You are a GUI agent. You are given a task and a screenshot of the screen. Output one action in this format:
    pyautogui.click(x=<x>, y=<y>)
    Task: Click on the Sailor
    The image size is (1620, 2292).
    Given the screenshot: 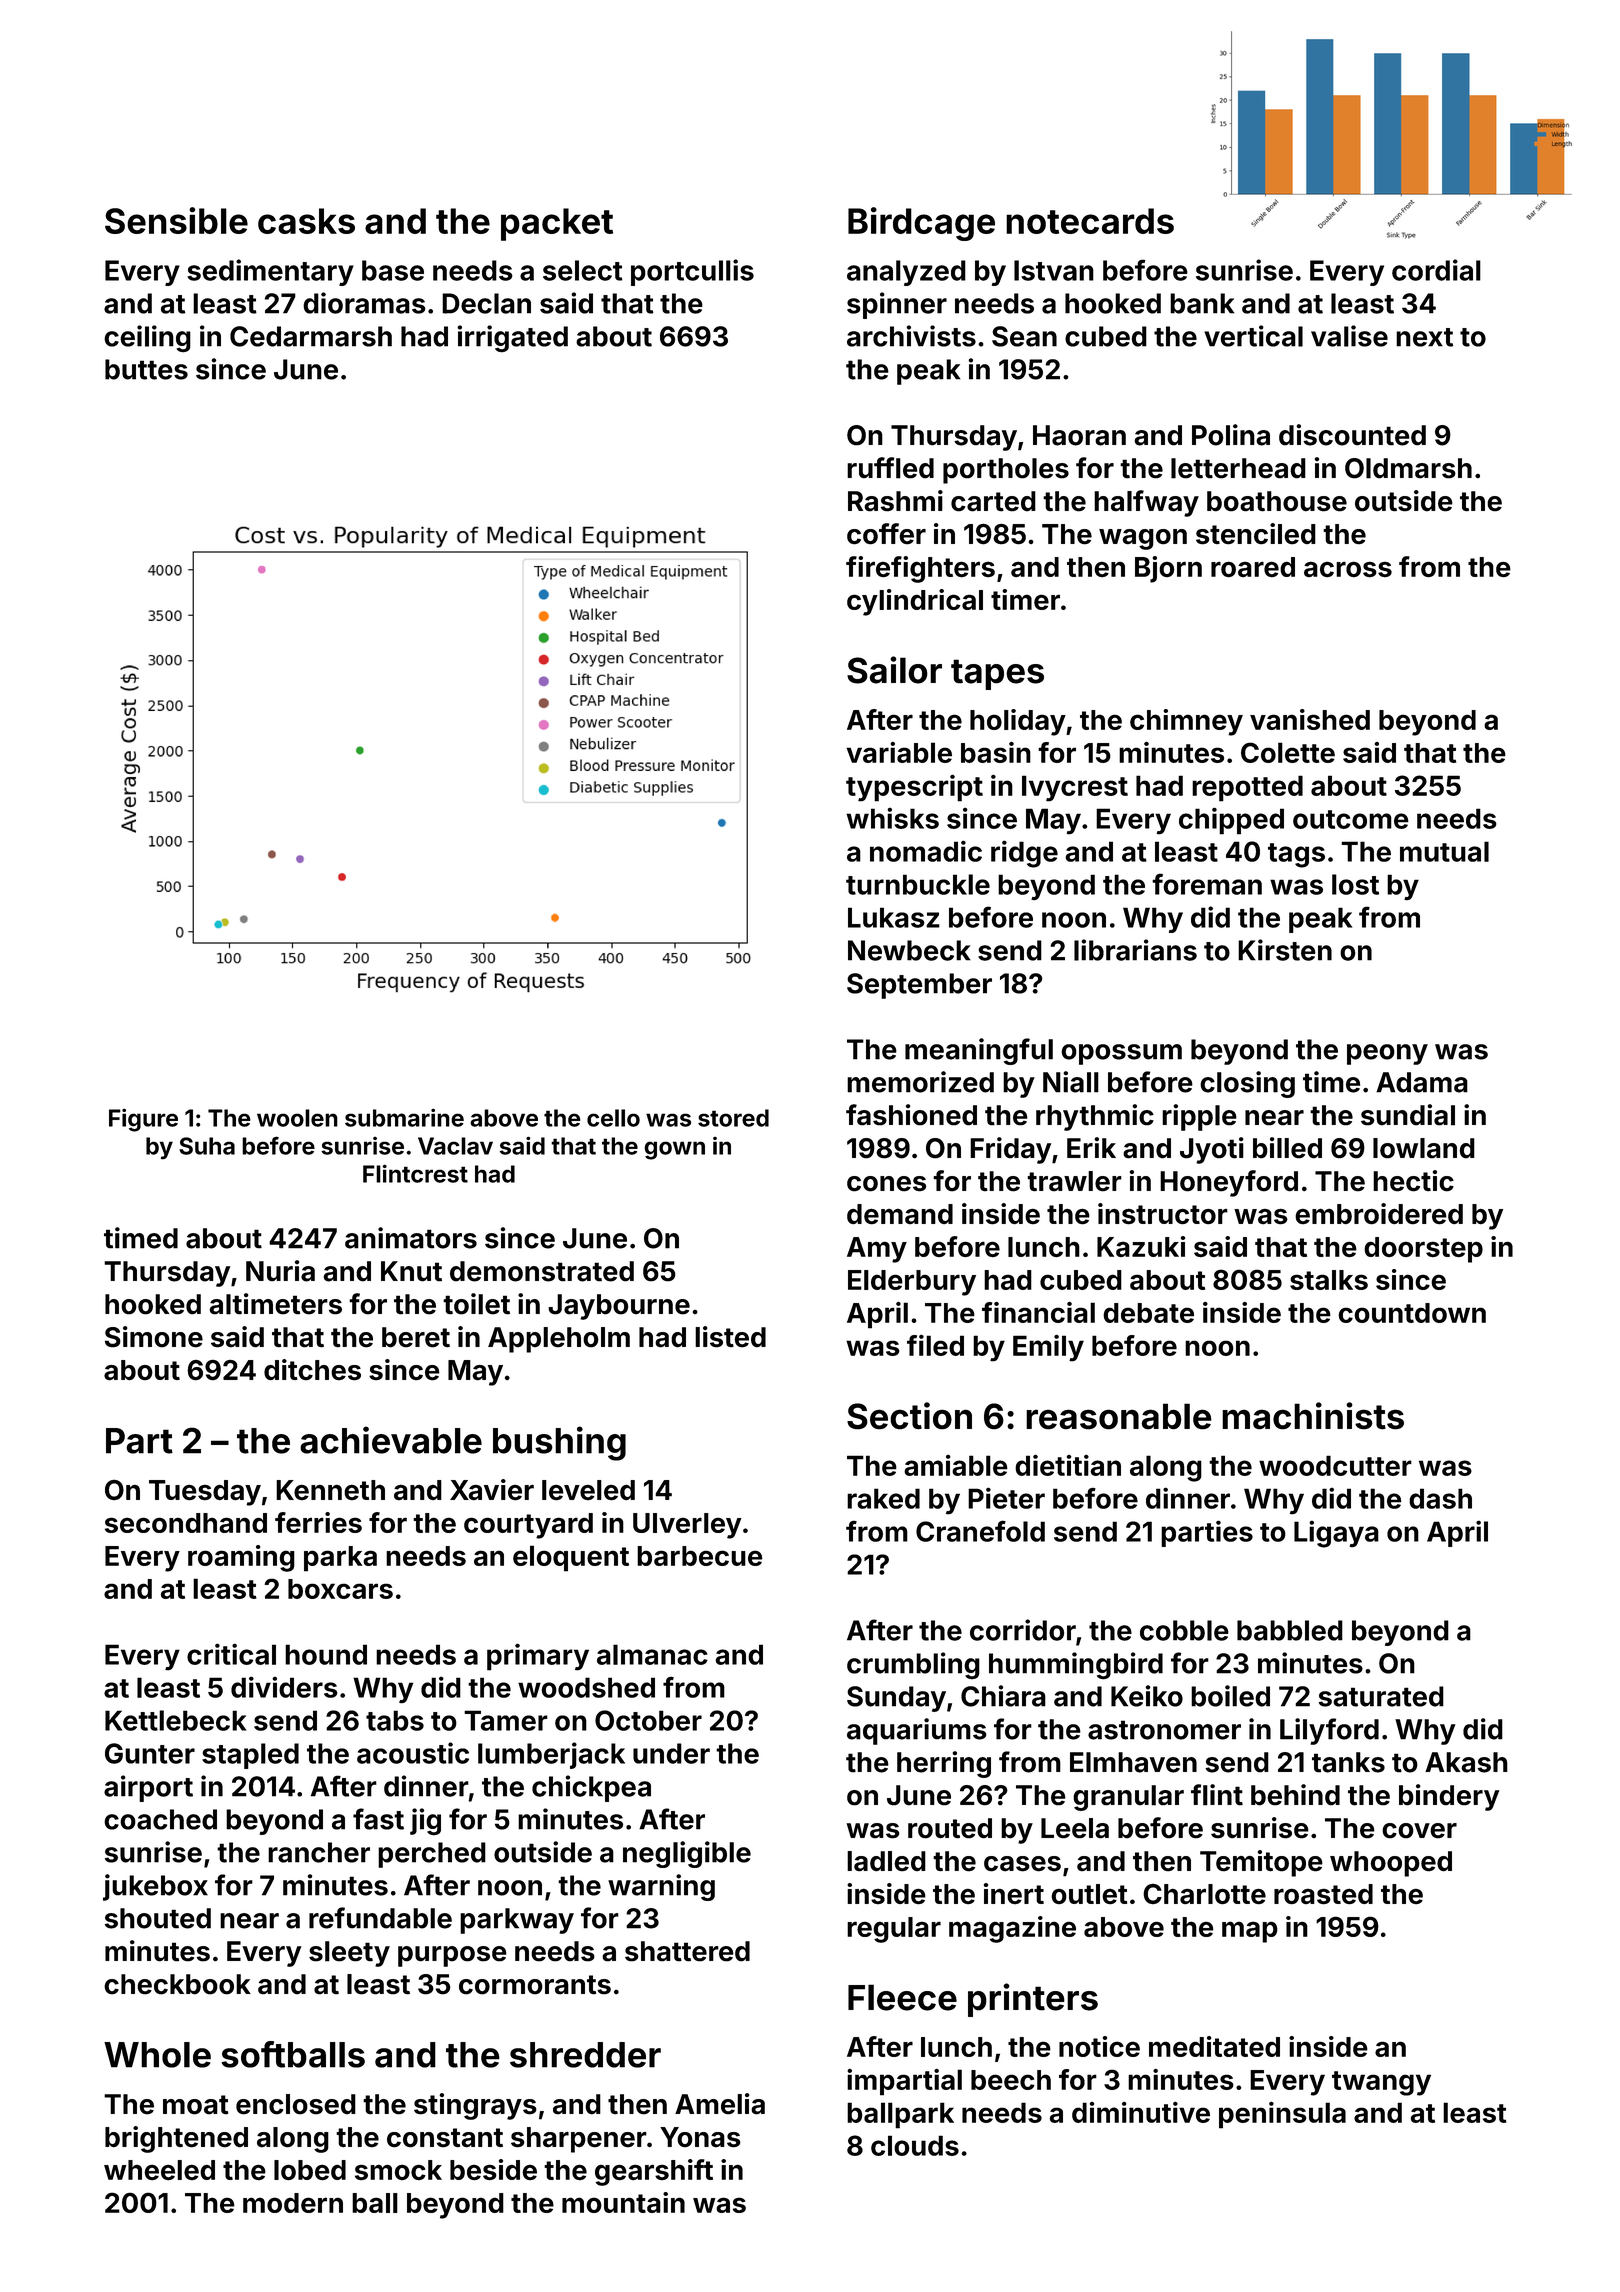 What is the action you would take?
    pyautogui.click(x=894, y=670)
